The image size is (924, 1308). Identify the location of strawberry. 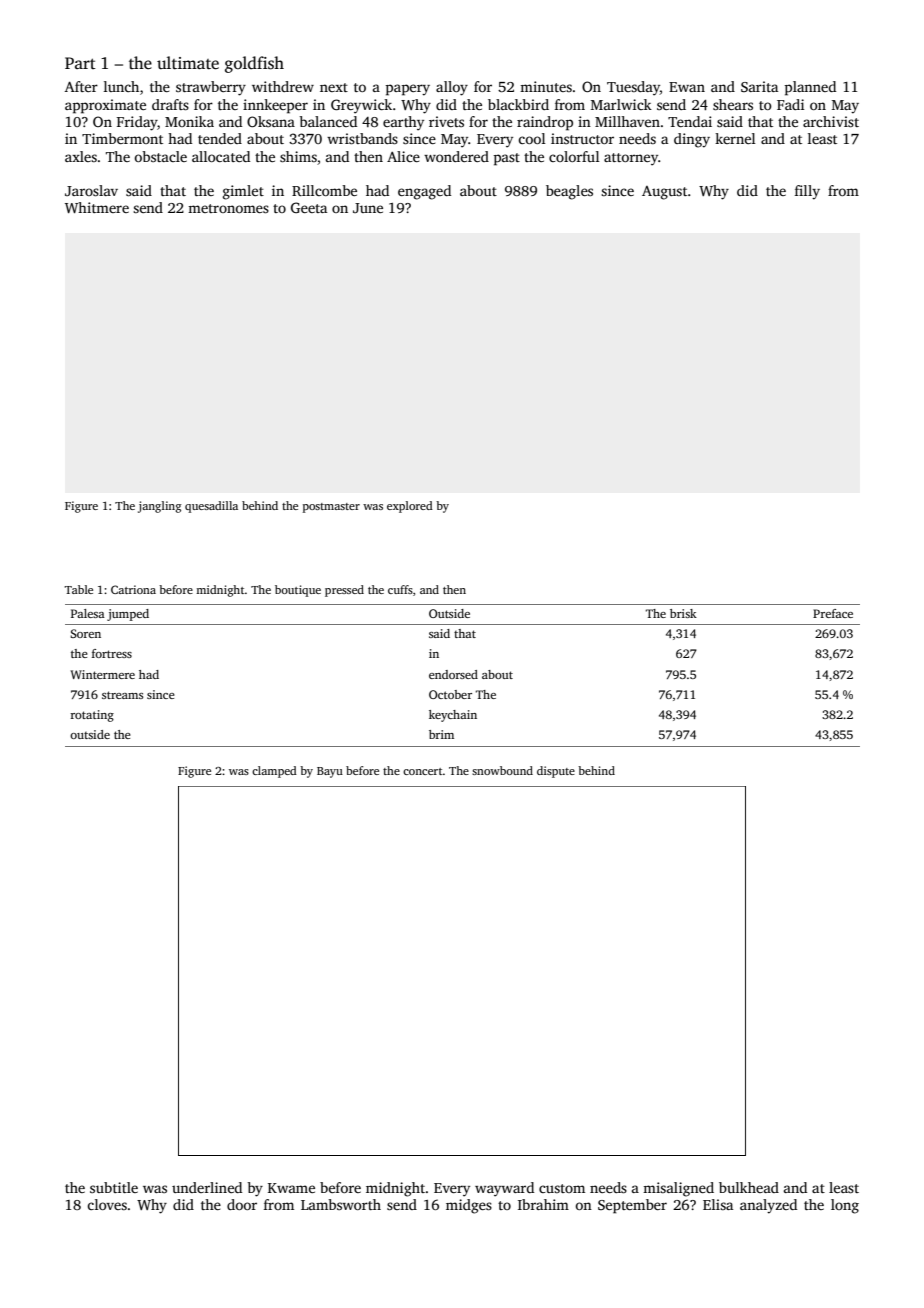
(211, 88).
